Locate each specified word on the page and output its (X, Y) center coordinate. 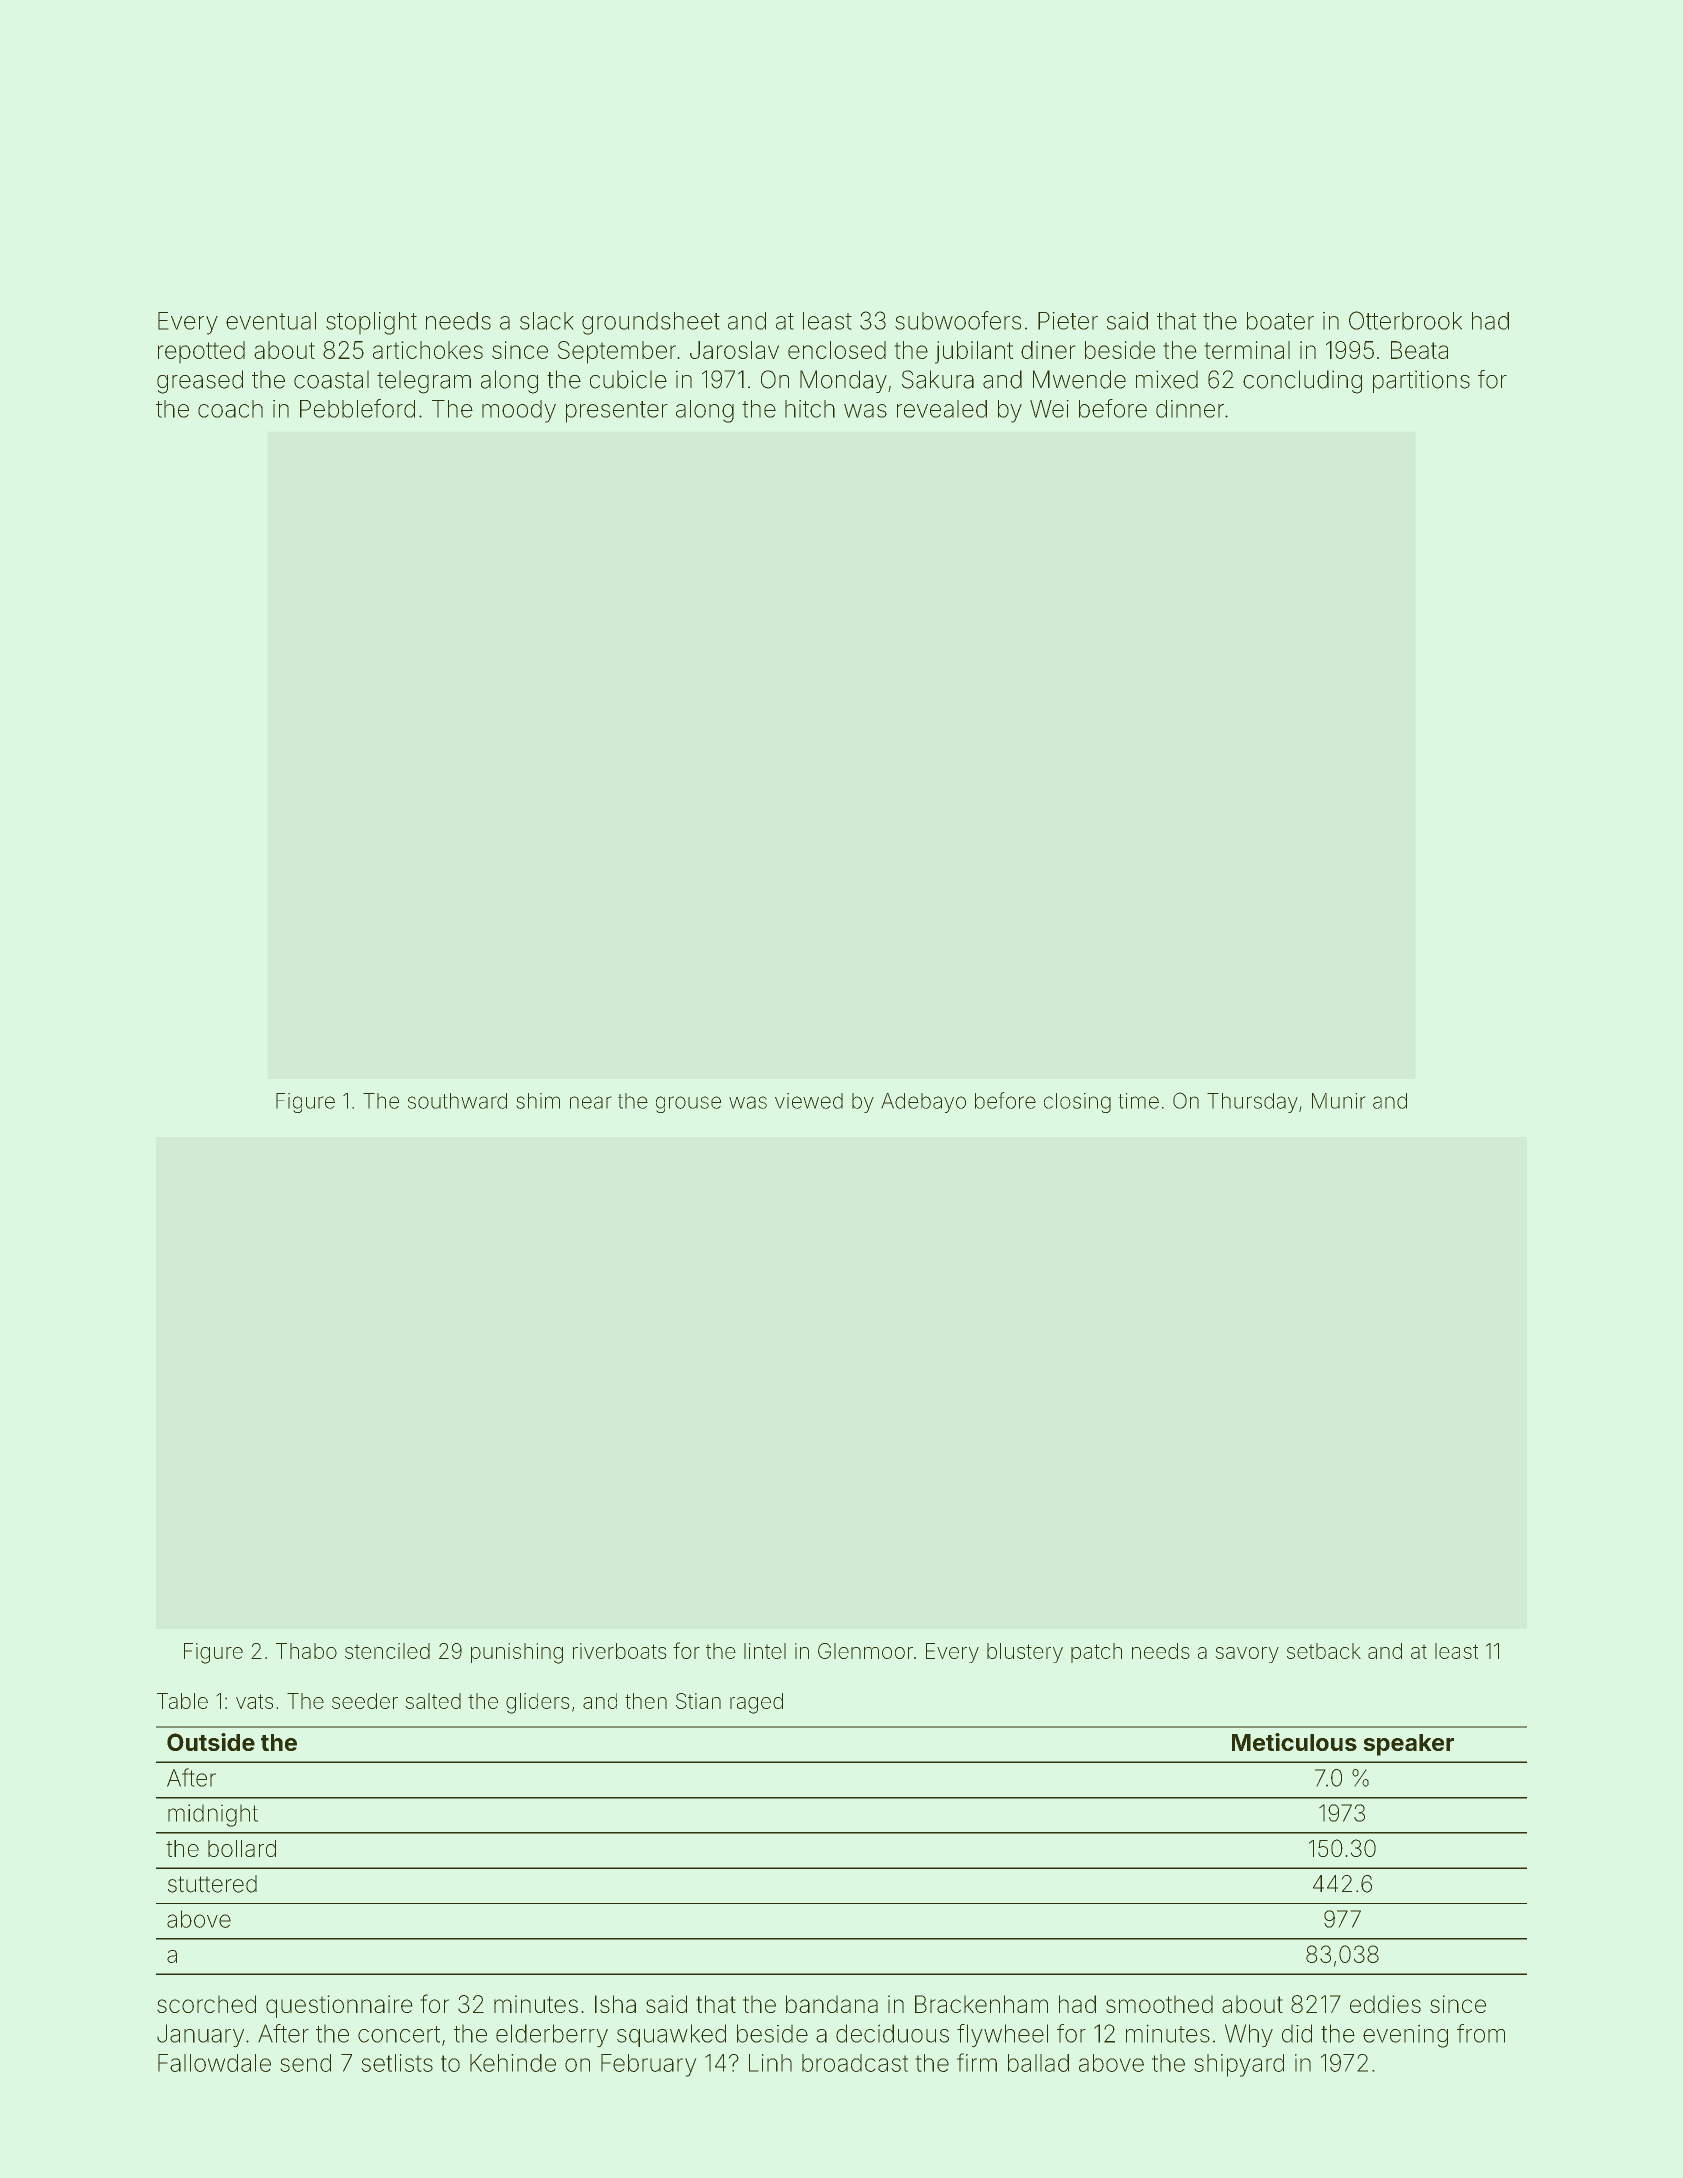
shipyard (1239, 2065)
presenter (617, 412)
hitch (810, 409)
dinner (1190, 409)
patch (1096, 1653)
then (646, 1701)
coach (230, 409)
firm (977, 2062)
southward (457, 1101)
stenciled (387, 1651)
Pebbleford (357, 408)
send (305, 2063)
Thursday (1252, 1103)
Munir (1339, 1101)
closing (1077, 1103)
